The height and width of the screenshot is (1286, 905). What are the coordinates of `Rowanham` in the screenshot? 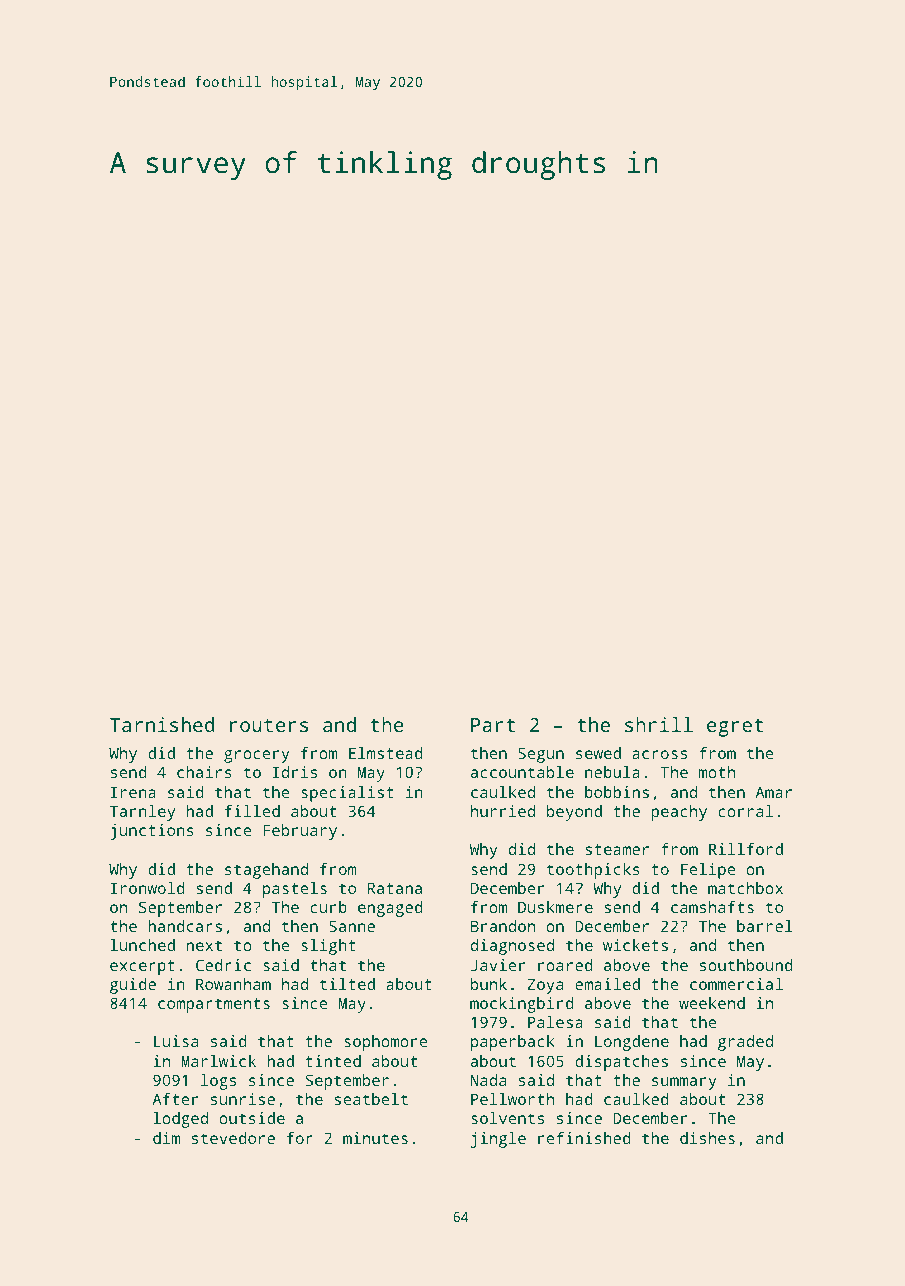 It's located at (233, 984).
